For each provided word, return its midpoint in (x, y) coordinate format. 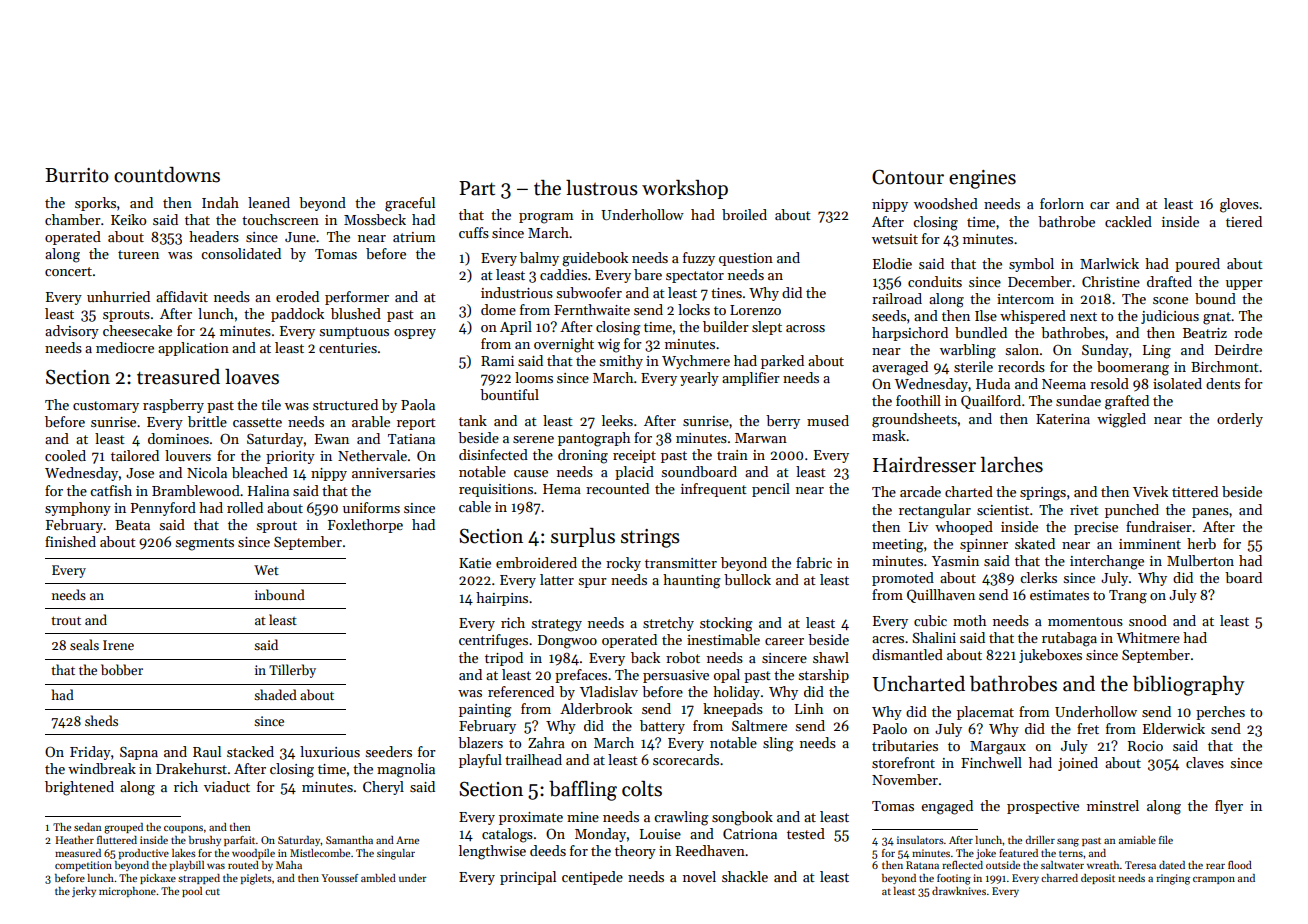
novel (699, 876)
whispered (1033, 317)
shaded (275, 694)
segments (205, 544)
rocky (623, 564)
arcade (920, 491)
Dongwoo (567, 642)
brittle (207, 421)
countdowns (167, 175)
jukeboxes (1050, 656)
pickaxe (158, 879)
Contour (908, 177)
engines (982, 179)
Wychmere (696, 362)
